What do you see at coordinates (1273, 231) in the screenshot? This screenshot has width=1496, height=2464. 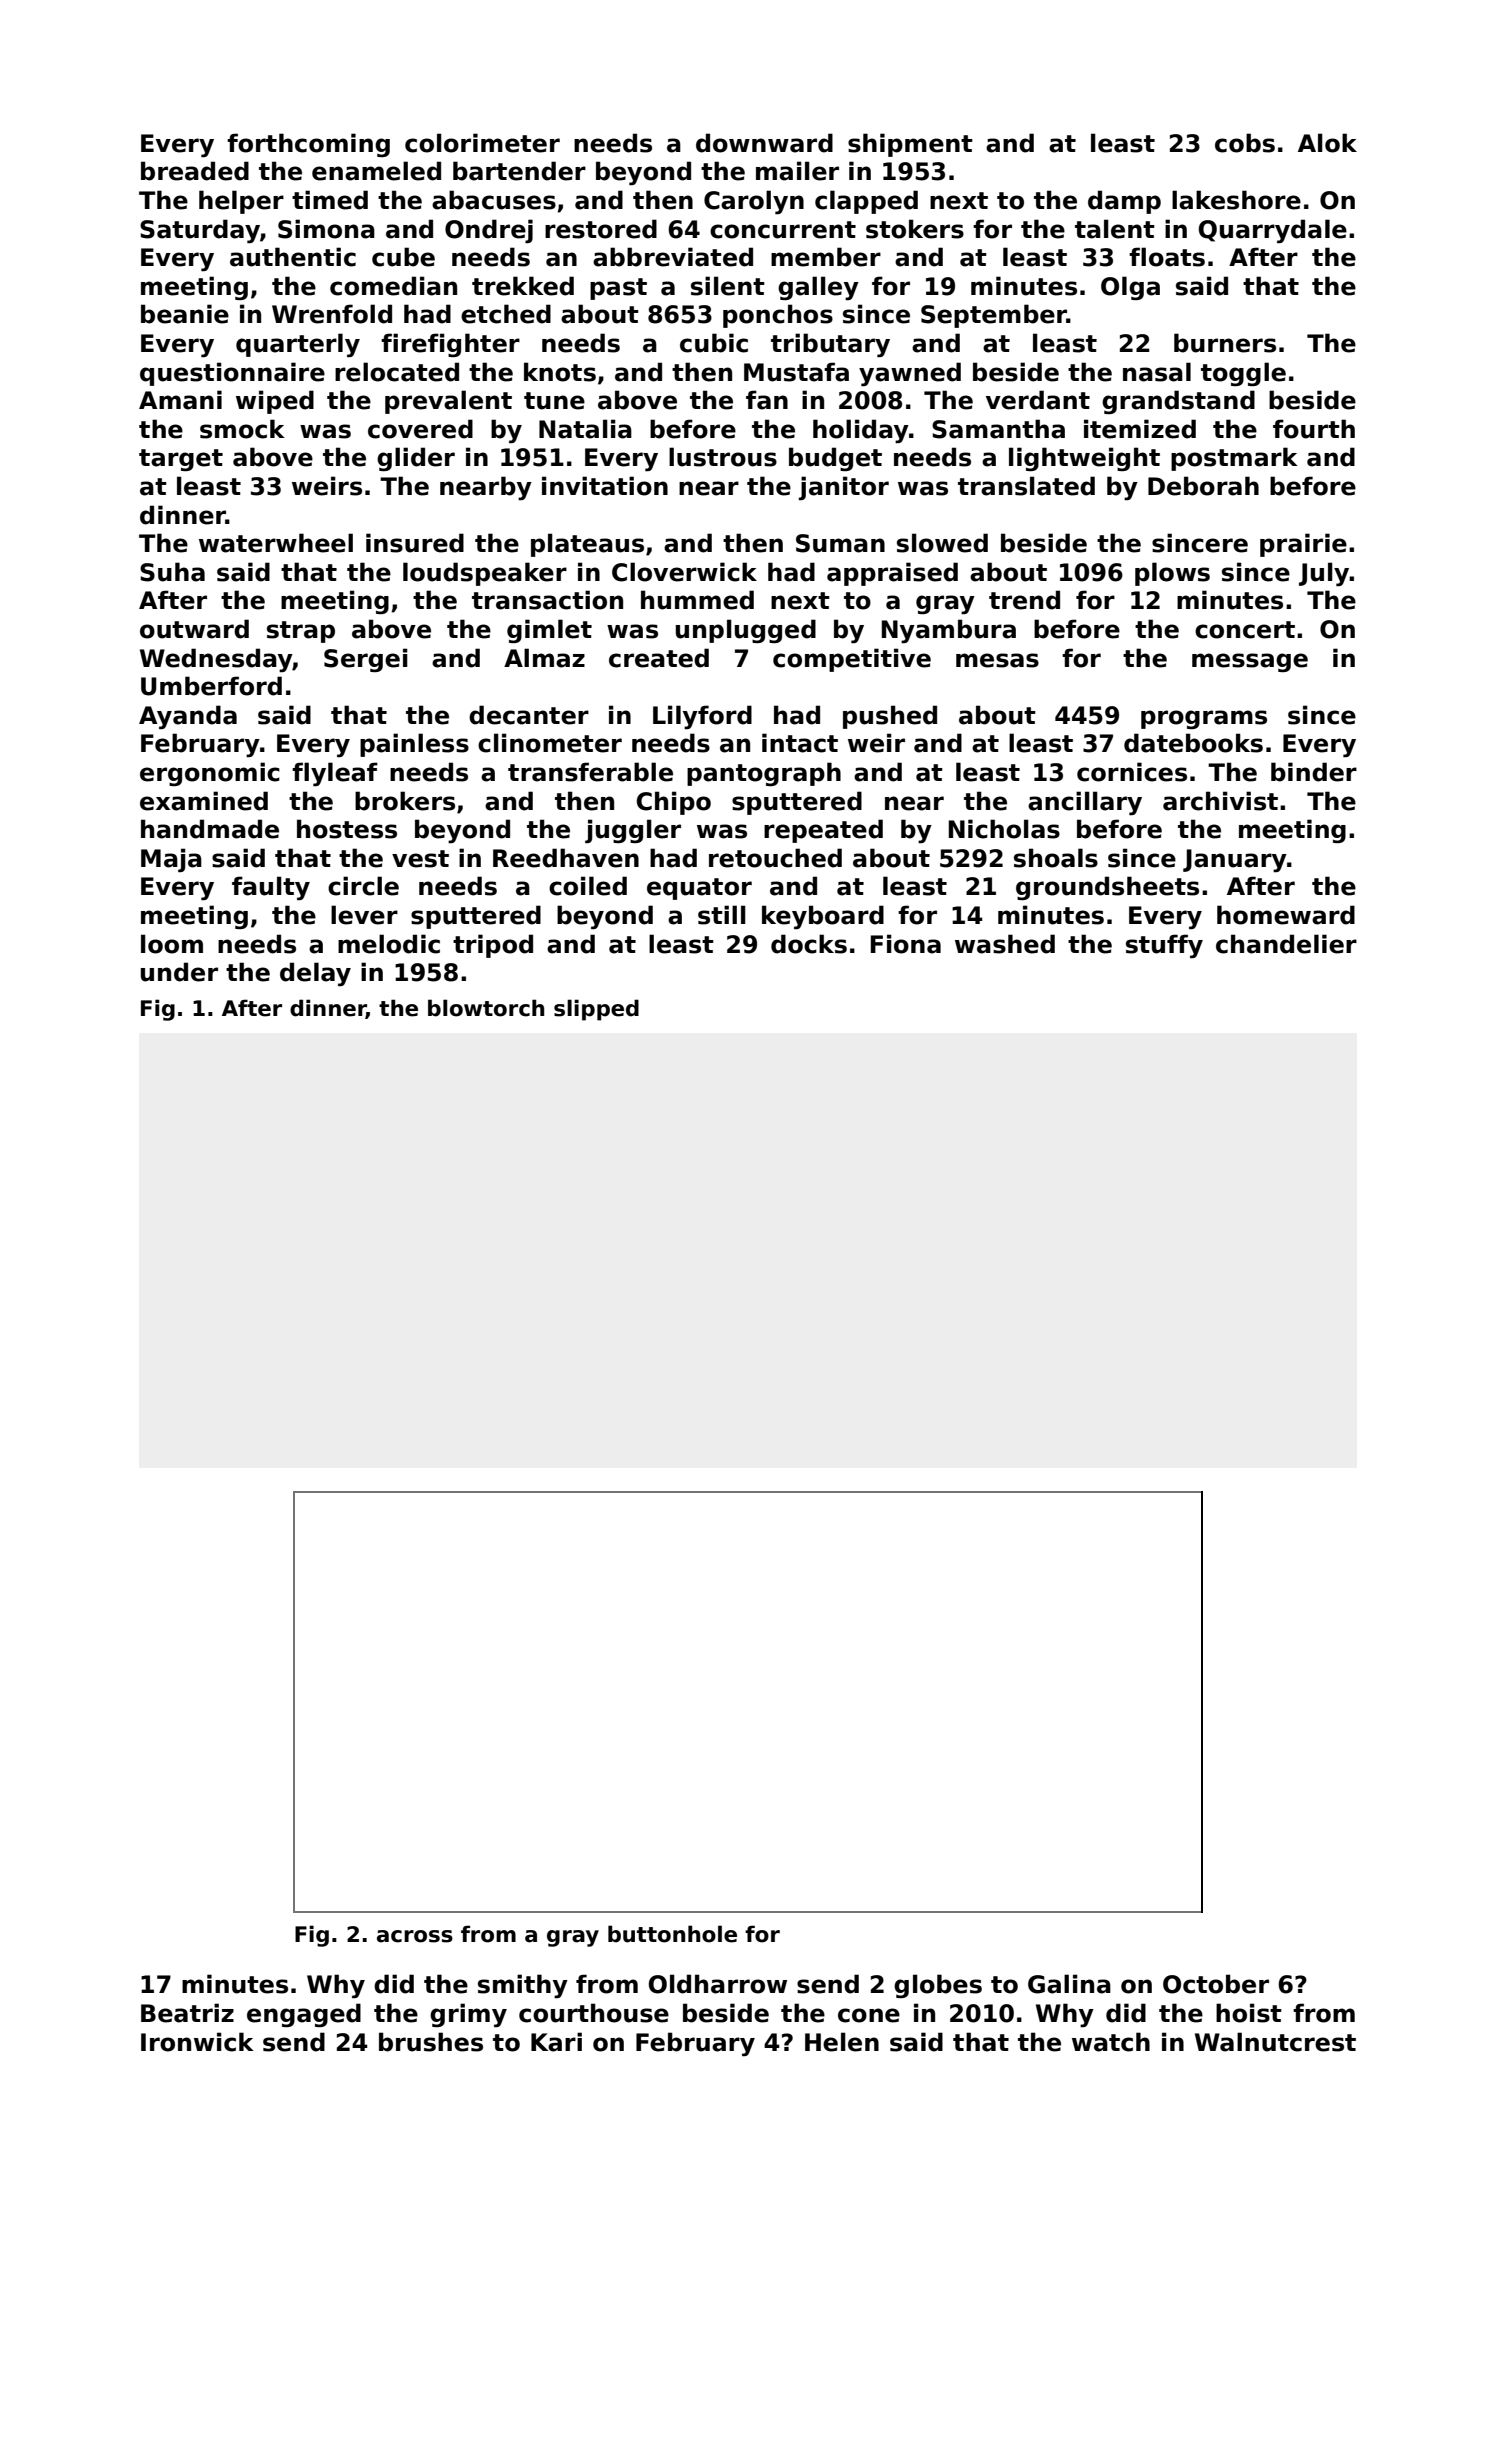 I see `Quarrydale` at bounding box center [1273, 231].
